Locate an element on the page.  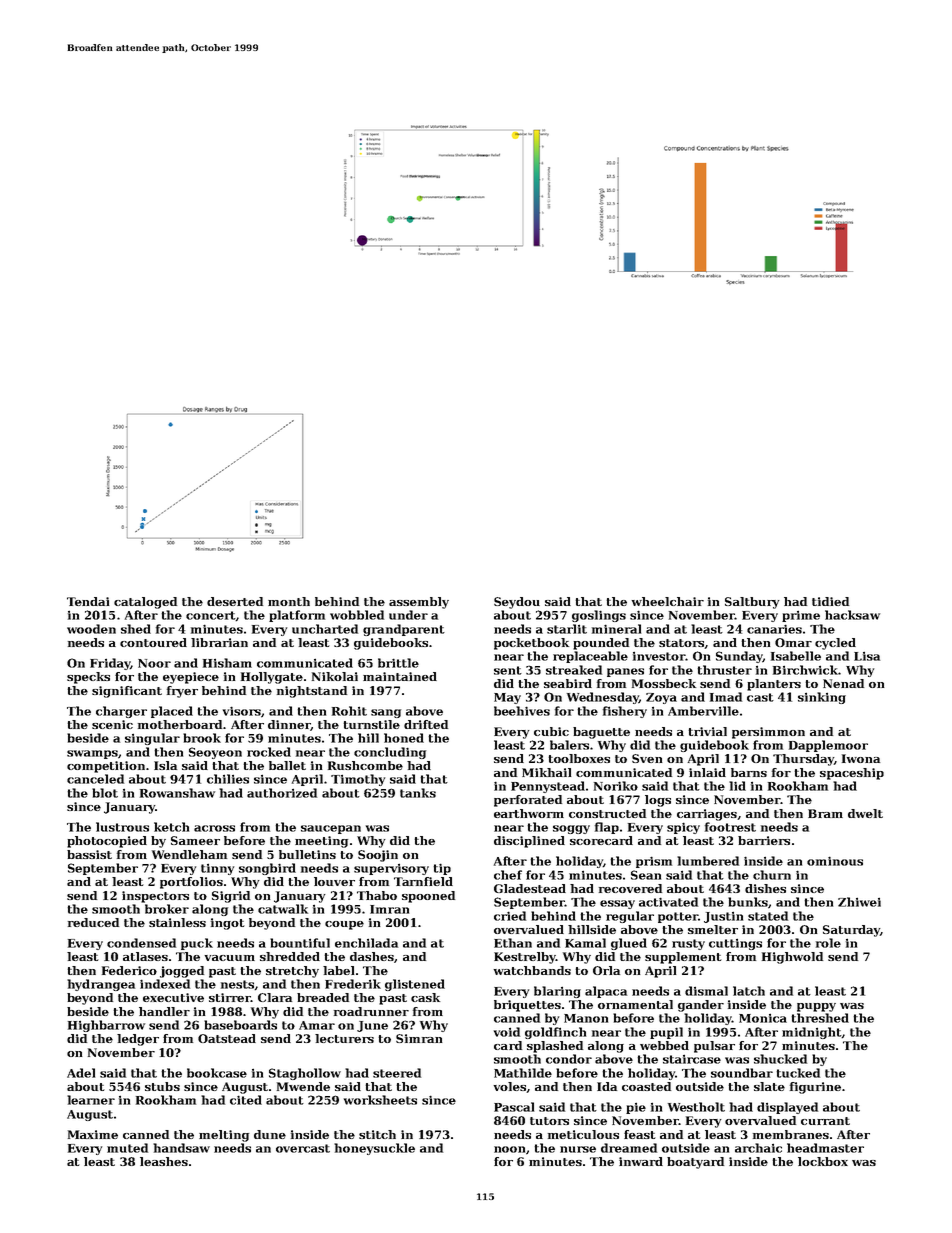
assembly is located at coordinates (419, 603).
